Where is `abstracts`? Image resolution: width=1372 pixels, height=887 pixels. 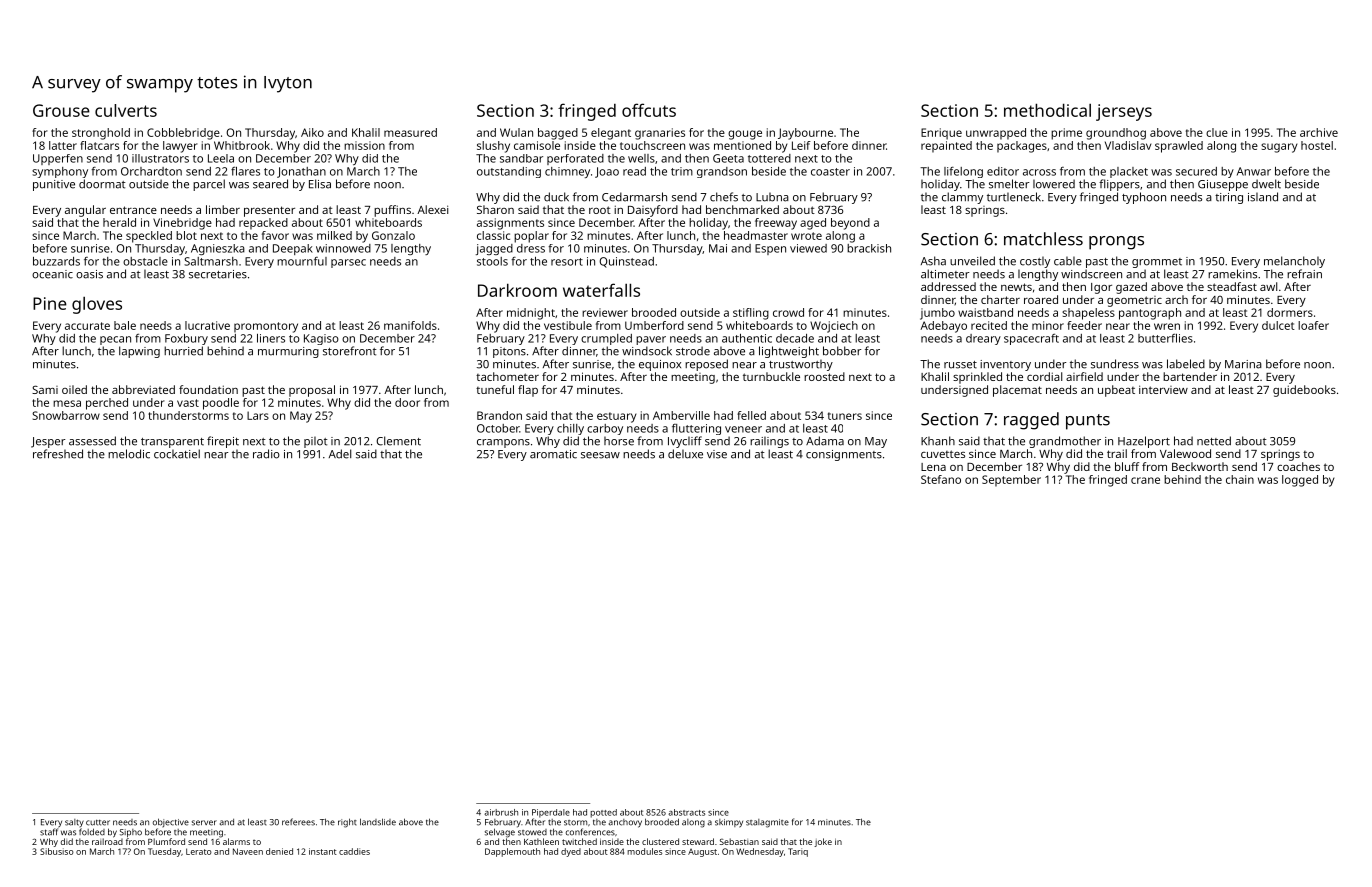
abstracts is located at coordinates (686, 812).
